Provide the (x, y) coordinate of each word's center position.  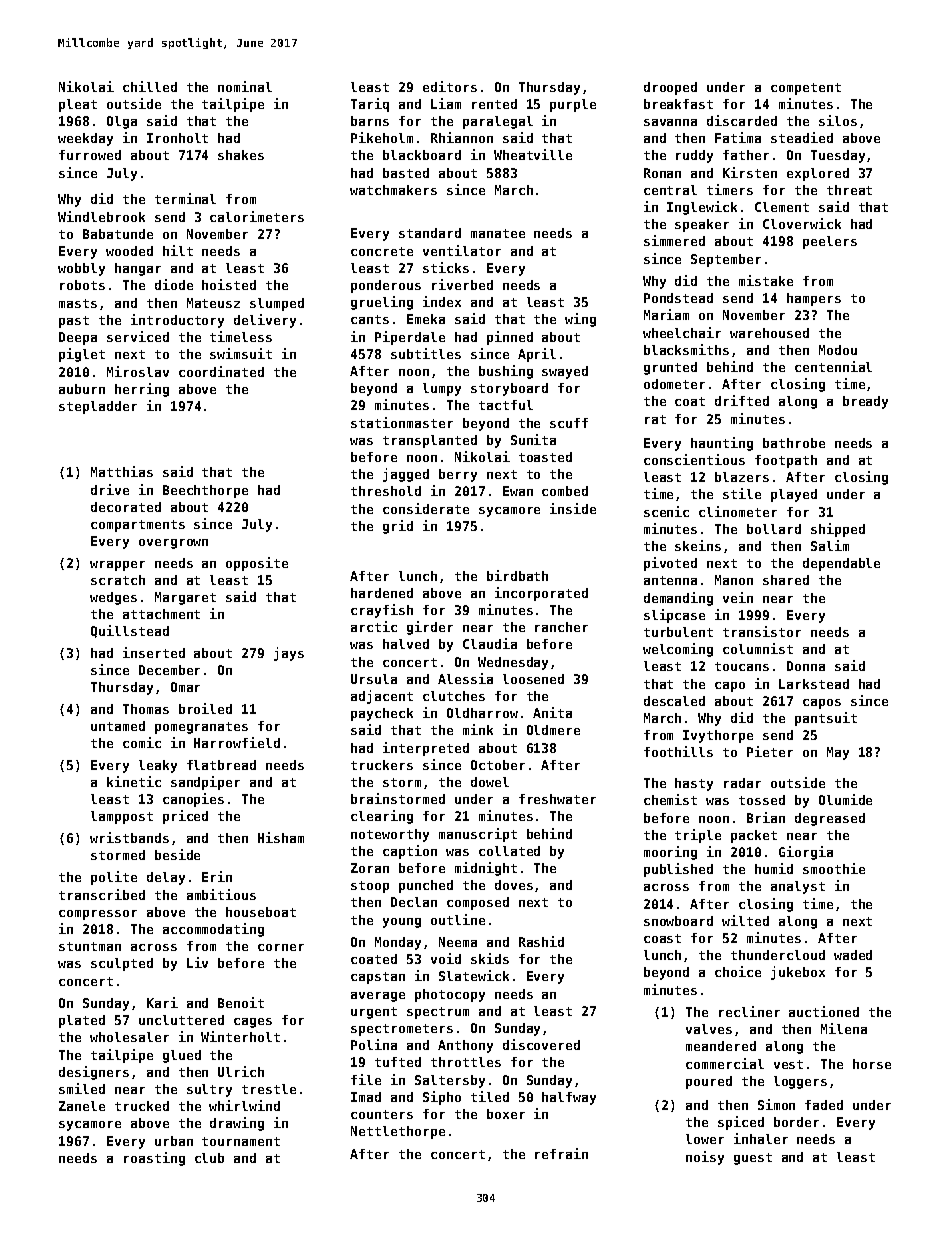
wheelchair (682, 332)
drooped (670, 88)
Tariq (370, 105)
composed (478, 903)
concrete (382, 251)
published (678, 870)
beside (177, 854)
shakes (241, 155)
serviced (138, 336)
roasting (154, 1159)
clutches (454, 696)
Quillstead (130, 631)
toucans (742, 666)
